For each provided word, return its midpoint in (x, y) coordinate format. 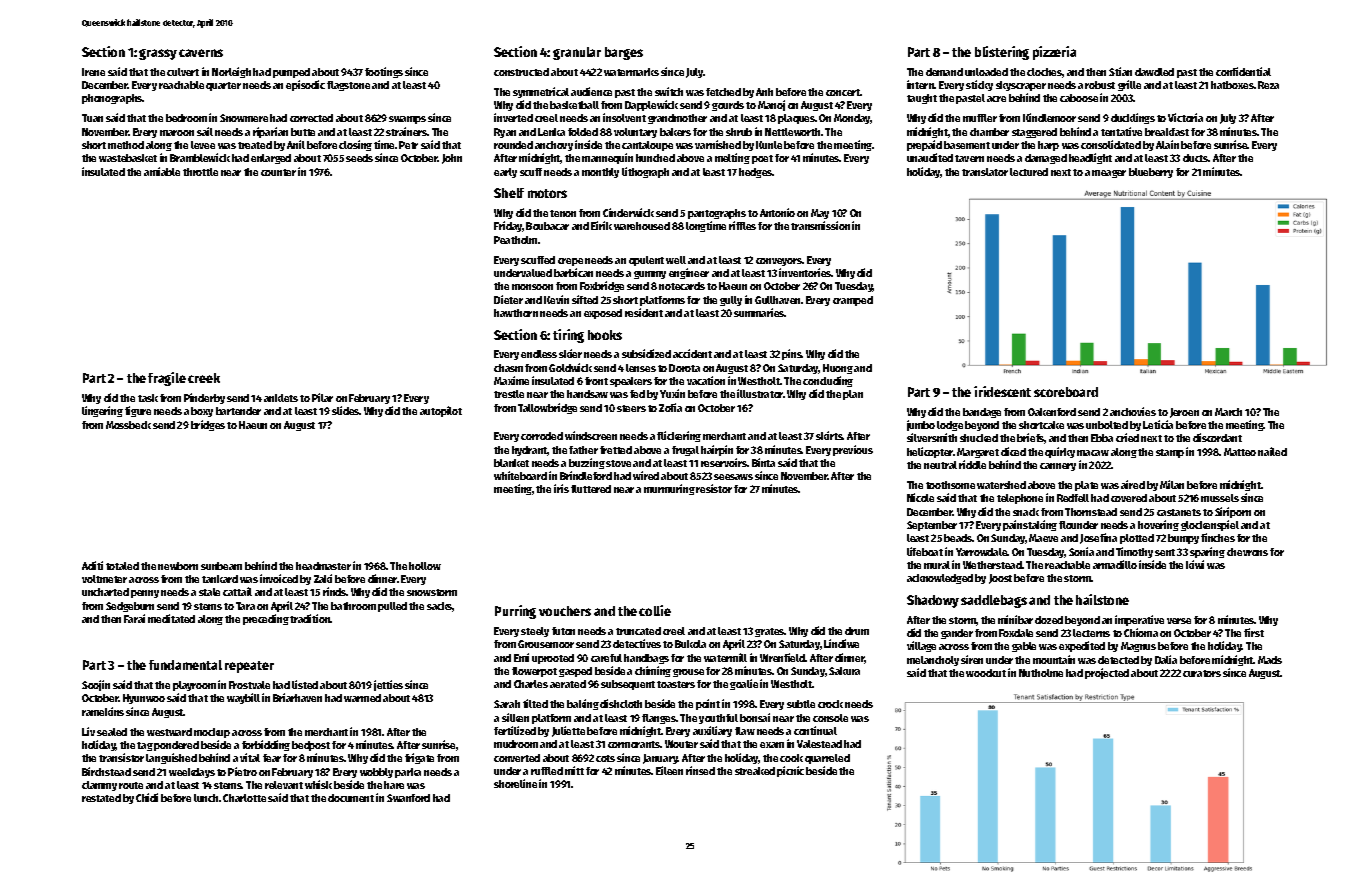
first (1254, 632)
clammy (99, 786)
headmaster (323, 566)
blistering (1002, 53)
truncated (638, 631)
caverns (201, 53)
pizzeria (1054, 53)
